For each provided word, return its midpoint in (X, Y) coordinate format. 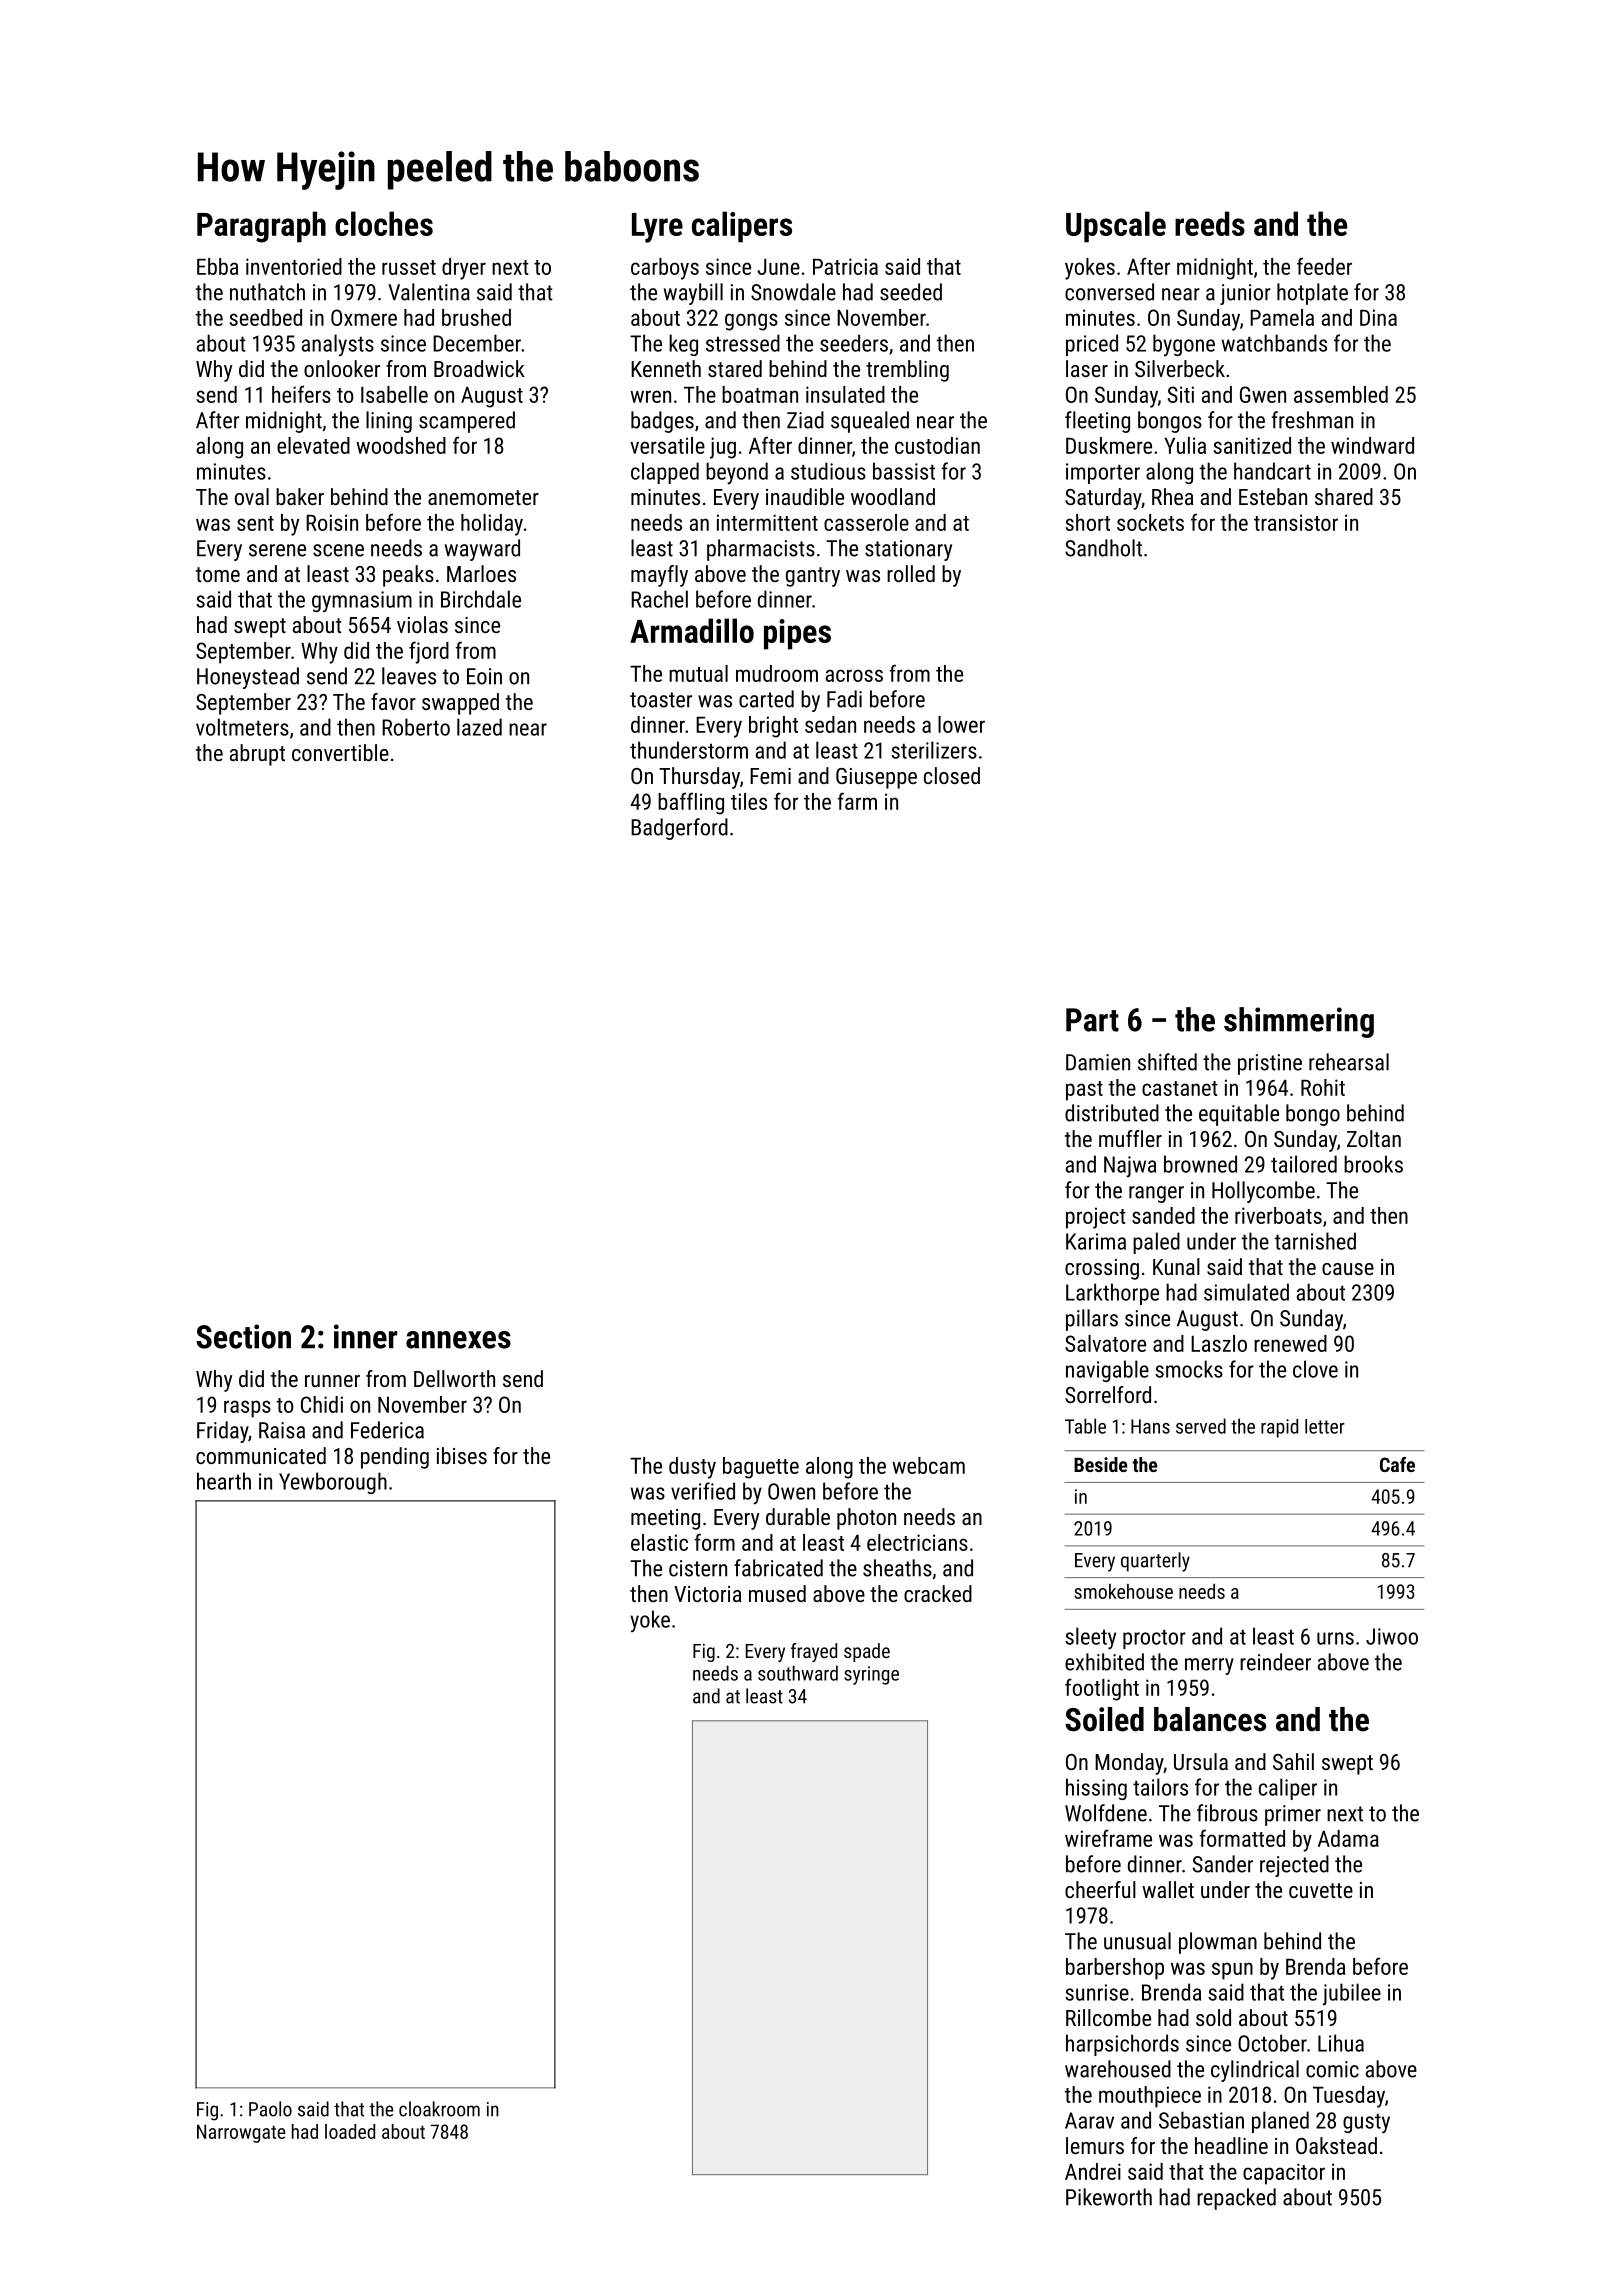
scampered (467, 422)
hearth (224, 1481)
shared (1344, 496)
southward (798, 1673)
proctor (1154, 1639)
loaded (350, 2131)
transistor (1296, 522)
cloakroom (439, 2109)
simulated (1246, 1292)
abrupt (257, 755)
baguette (761, 1468)
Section (243, 1336)
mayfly (659, 576)
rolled (911, 573)
